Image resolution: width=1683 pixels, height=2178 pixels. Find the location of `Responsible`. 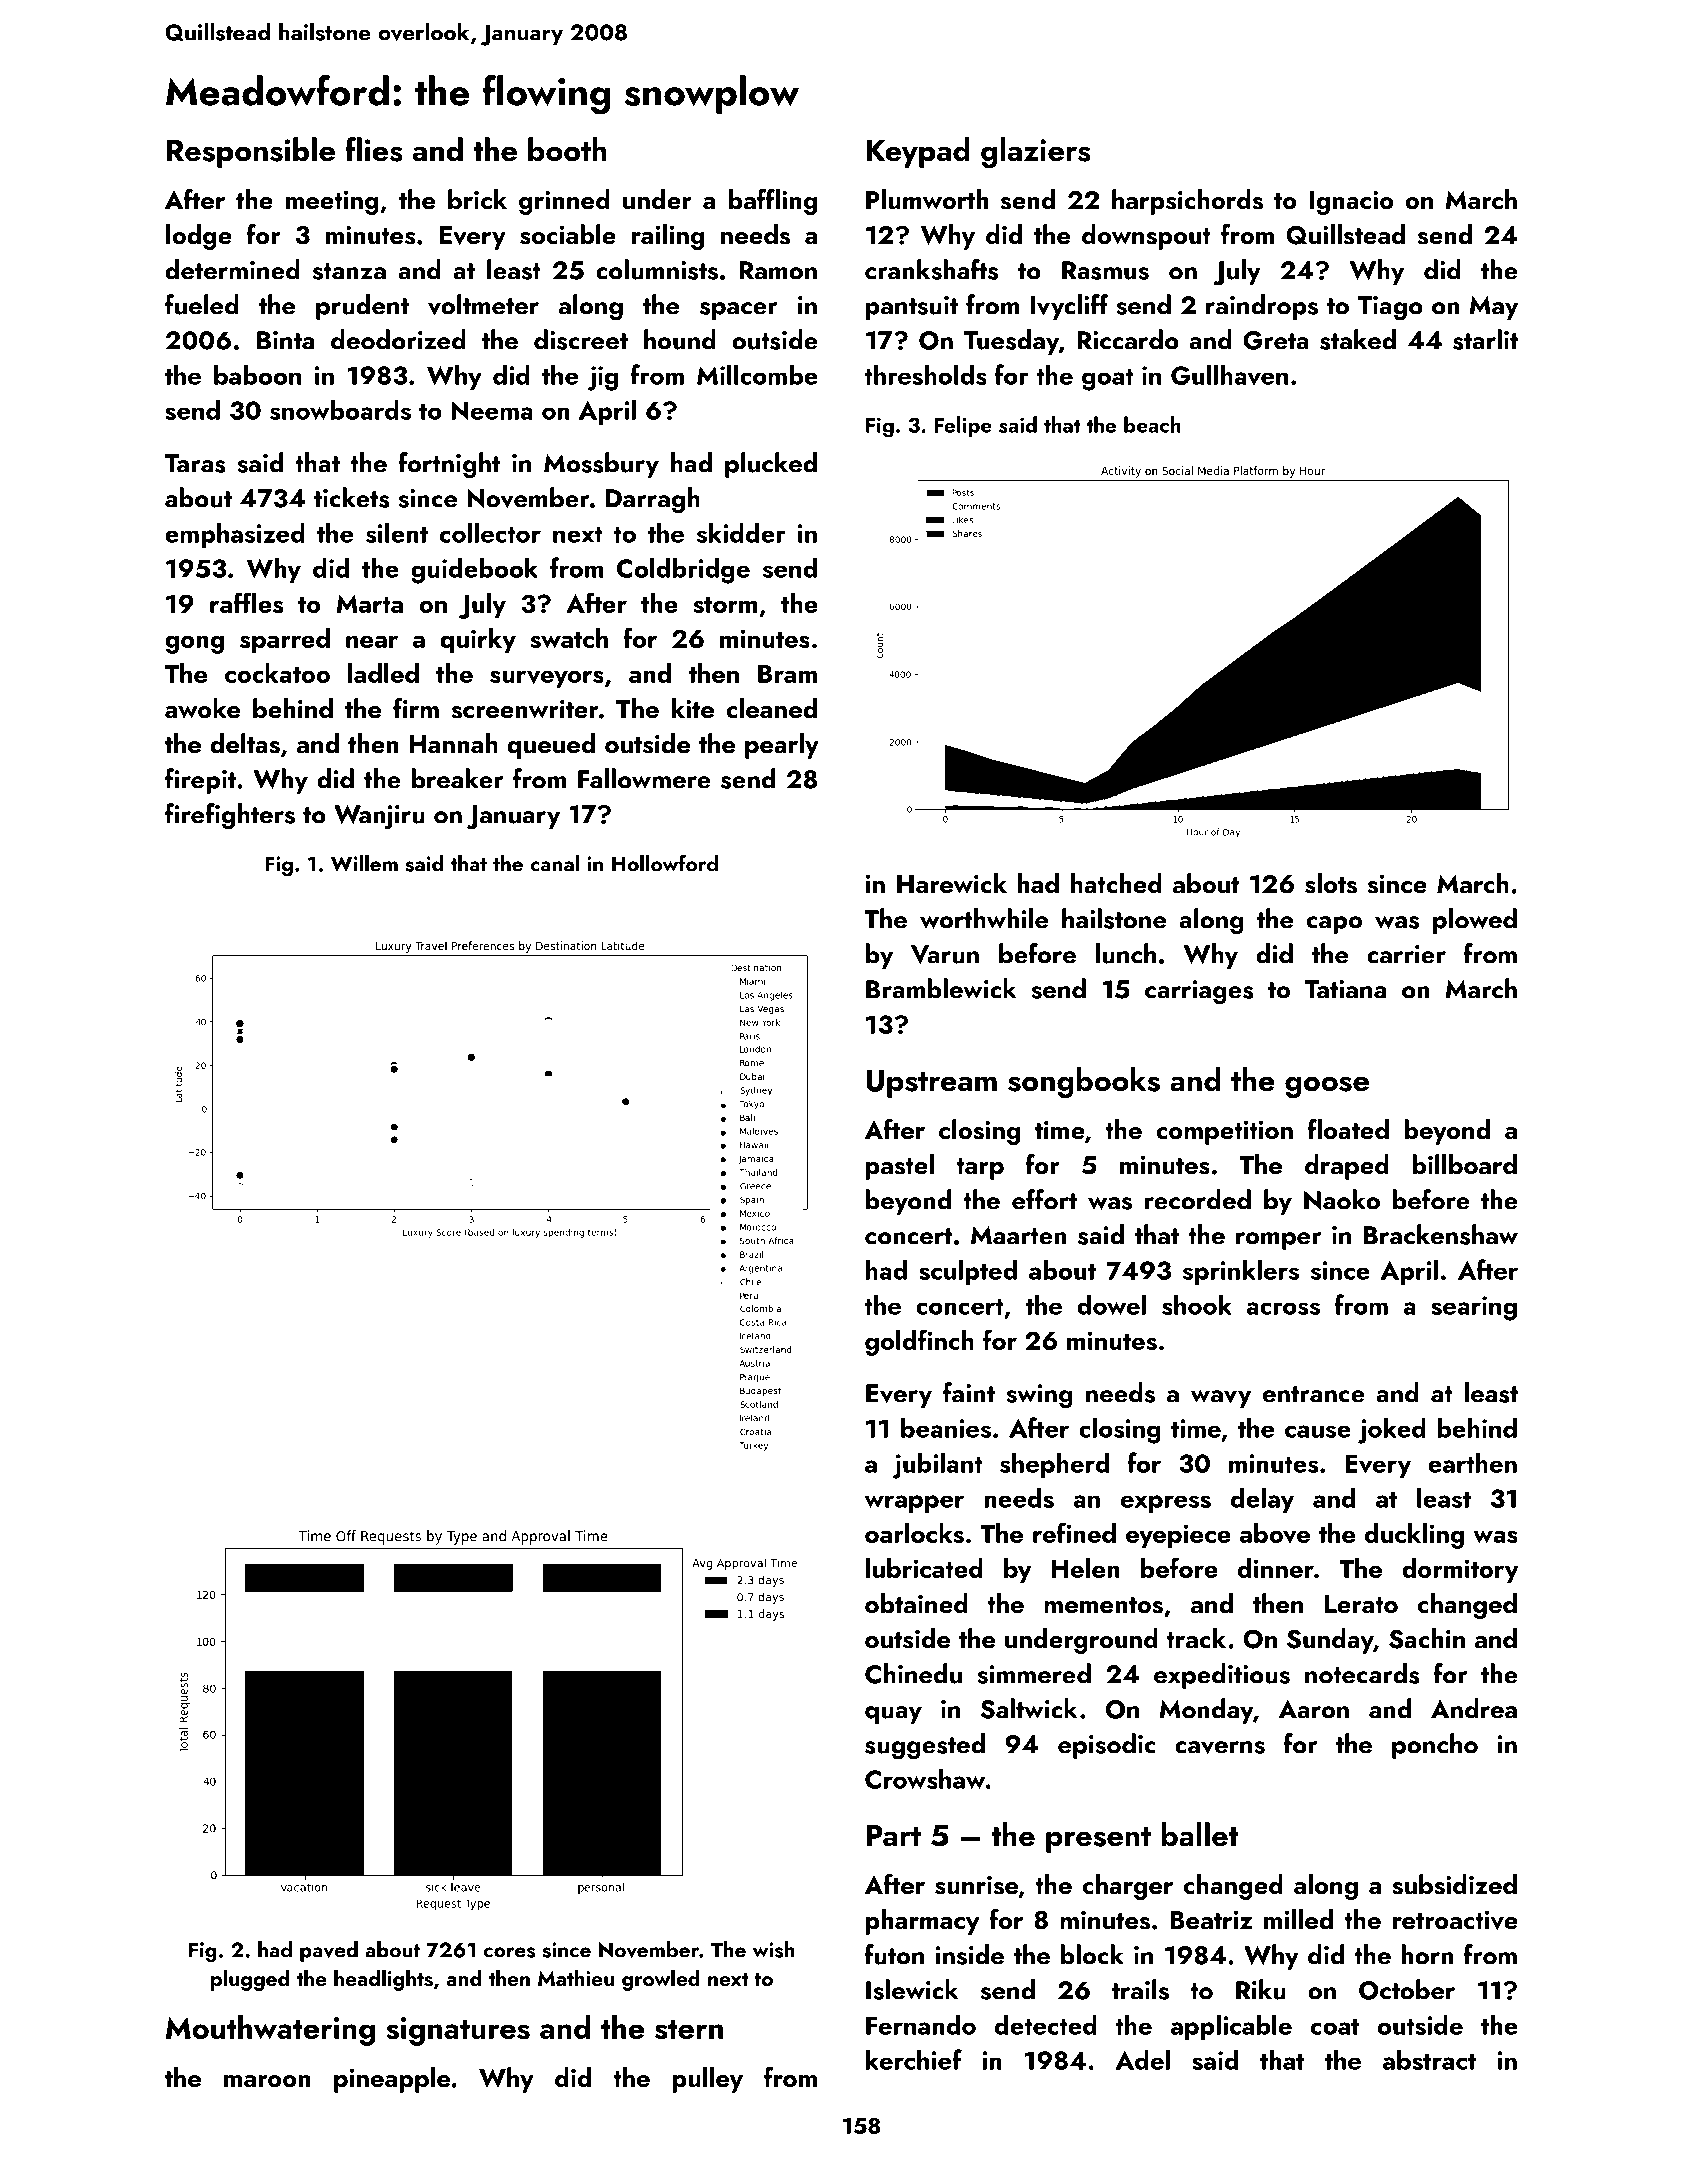

Responsible is located at coordinates (251, 152).
